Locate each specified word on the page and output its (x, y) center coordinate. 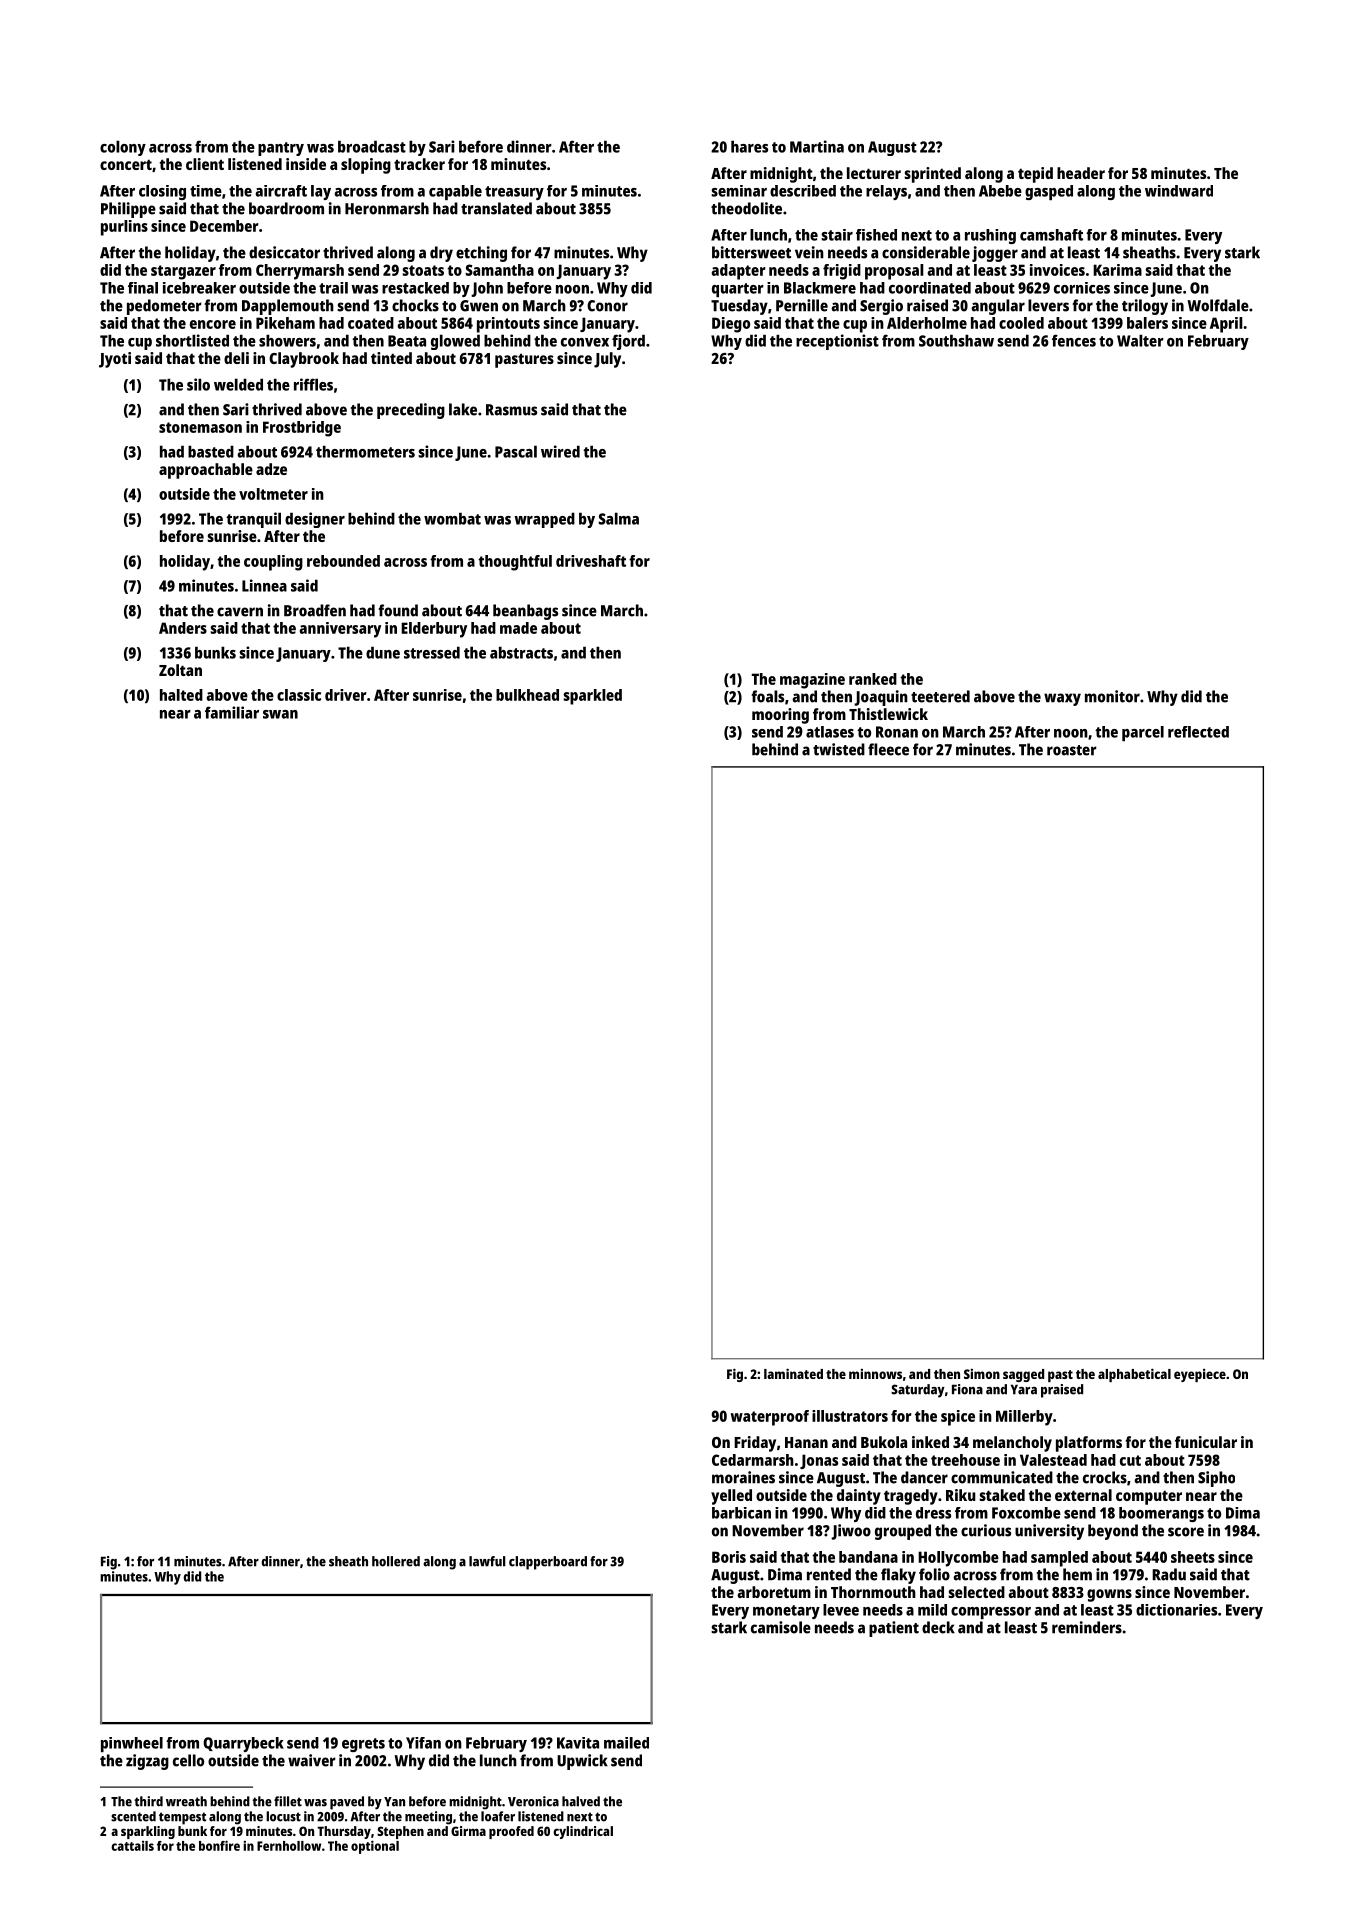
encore (213, 324)
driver (346, 695)
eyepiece (1200, 1375)
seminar (739, 191)
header (1081, 173)
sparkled (592, 697)
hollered (396, 1561)
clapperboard (548, 1563)
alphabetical (1134, 1375)
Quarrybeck (243, 1744)
